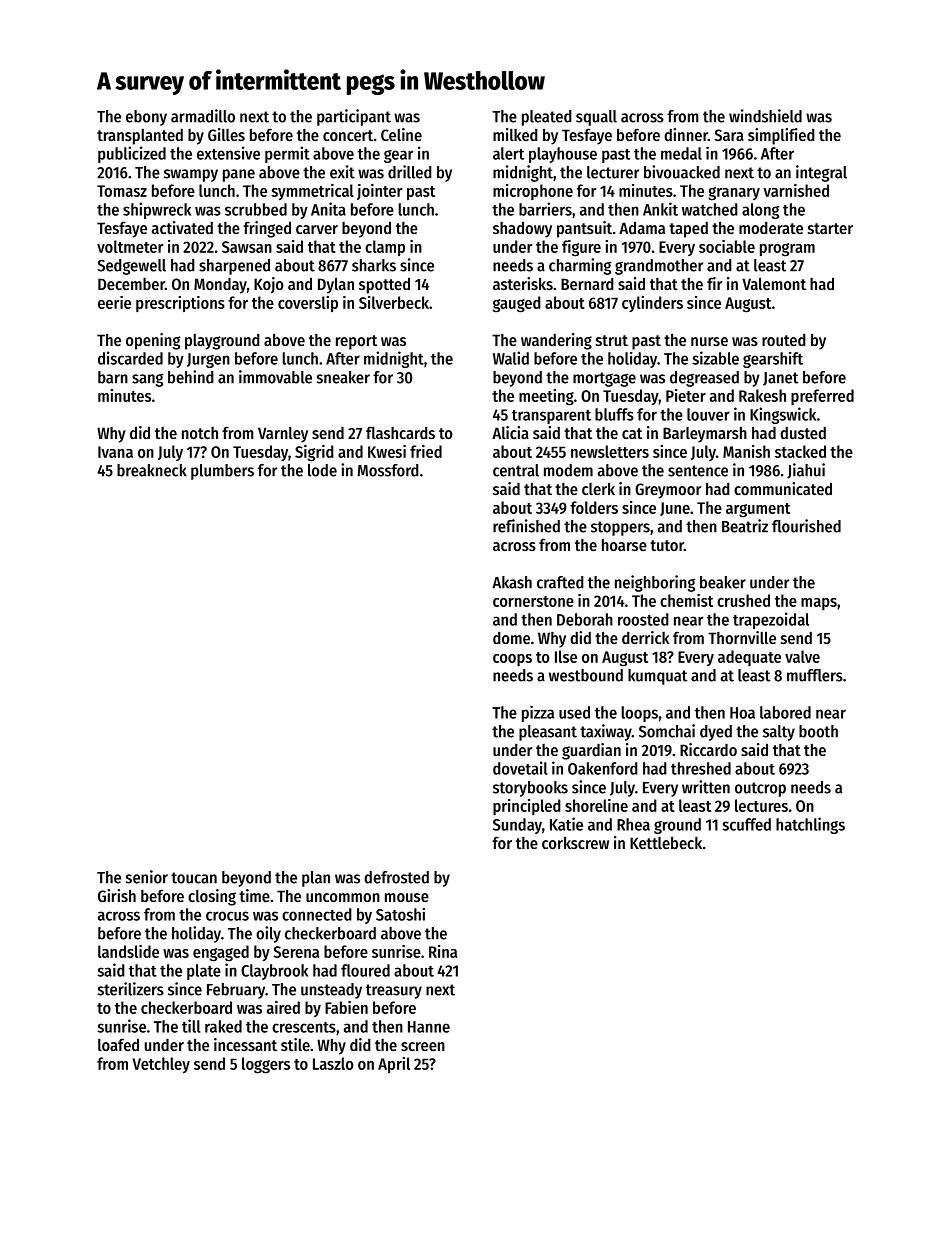 The image size is (952, 1233). Describe the element at coordinates (765, 116) in the screenshot. I see `windshield` at that location.
